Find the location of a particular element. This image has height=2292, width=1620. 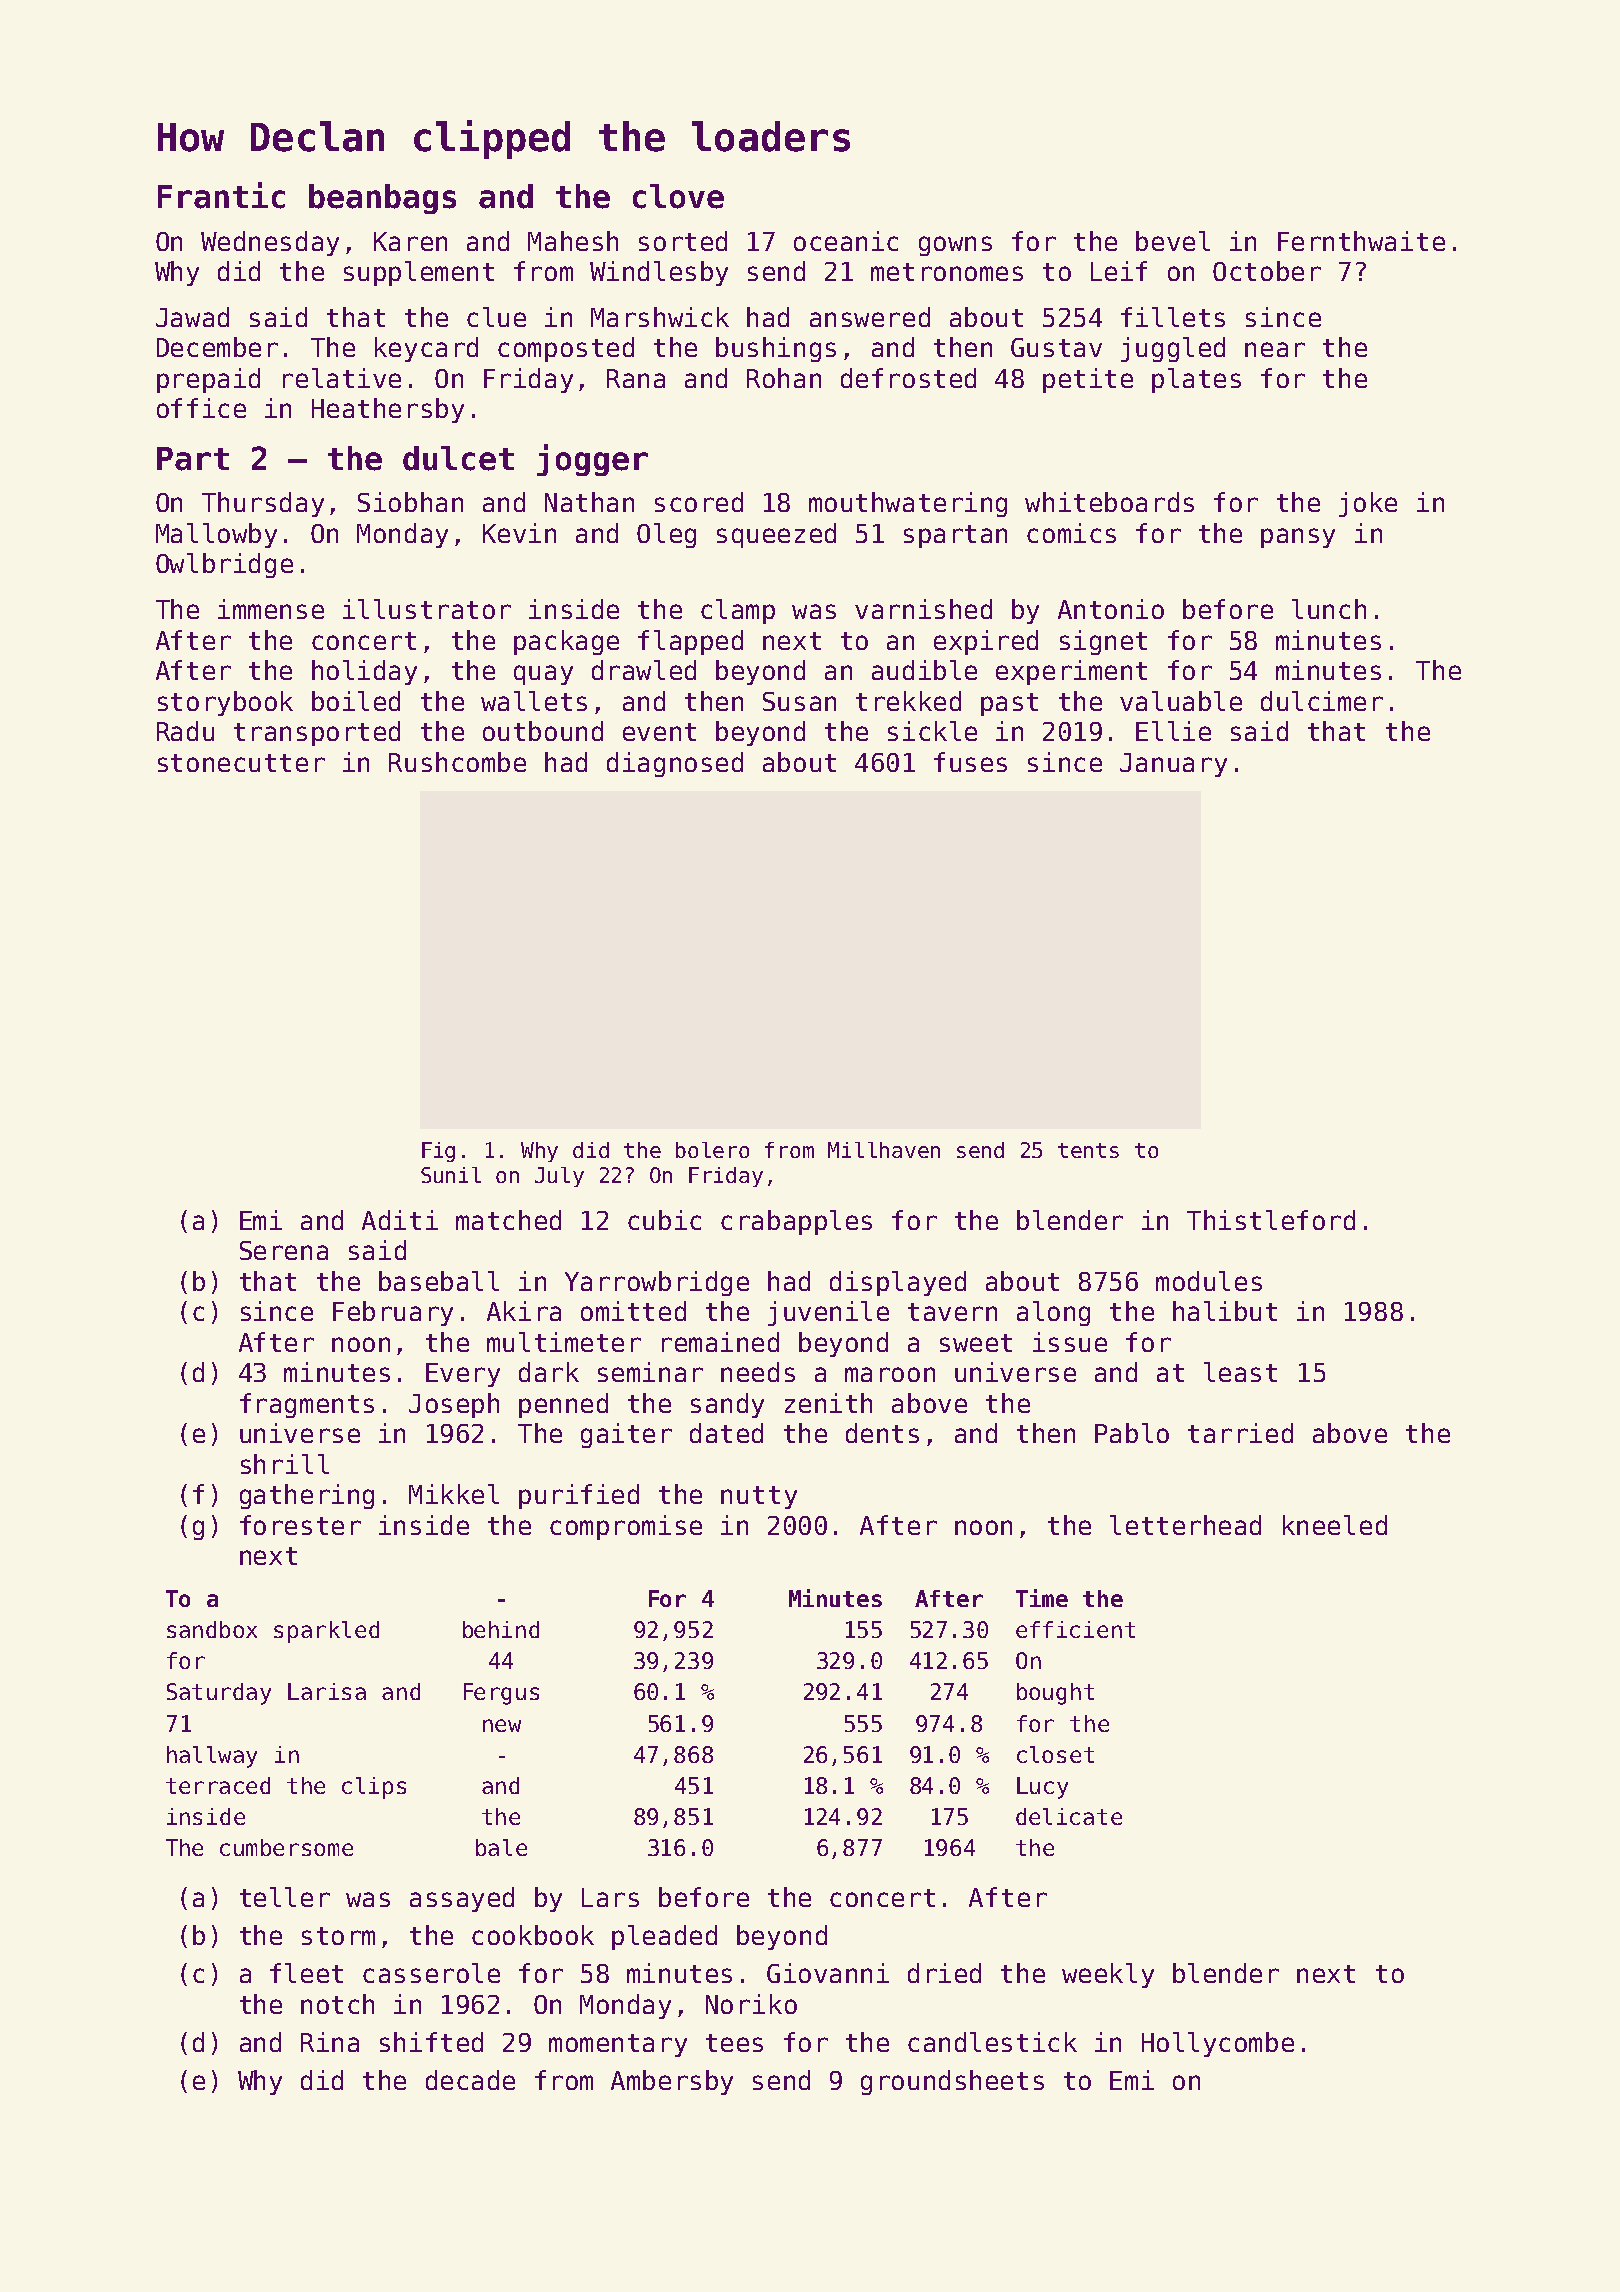

sweet is located at coordinates (976, 1343).
